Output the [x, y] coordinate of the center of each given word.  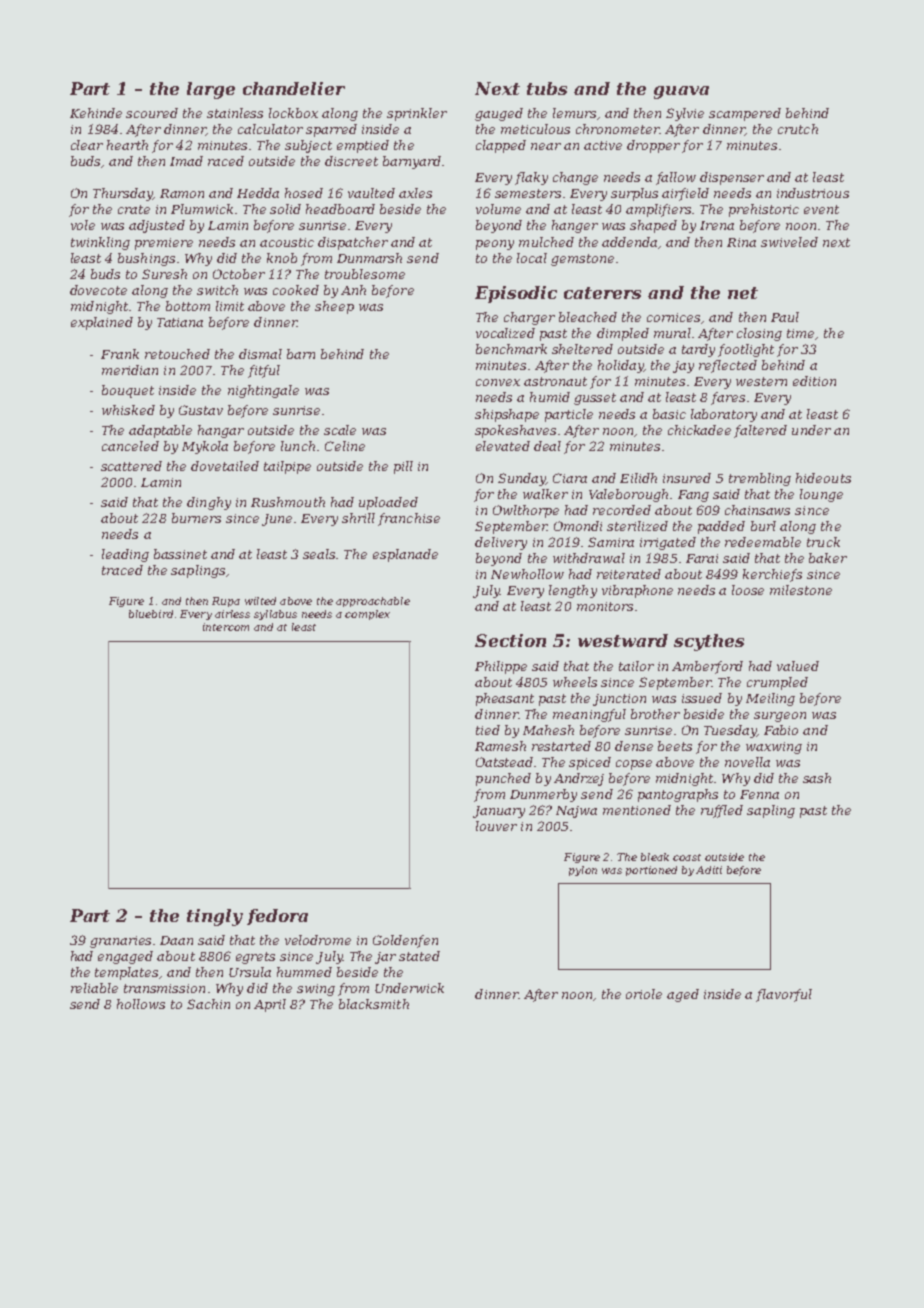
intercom [226, 627]
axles [415, 193]
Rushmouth [288, 502]
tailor [636, 666]
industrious [813, 193]
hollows [141, 1004]
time [800, 333]
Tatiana [180, 322]
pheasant [505, 699]
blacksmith [374, 1004]
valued [798, 666]
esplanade [405, 555]
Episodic [516, 294]
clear [87, 145]
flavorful [784, 995]
